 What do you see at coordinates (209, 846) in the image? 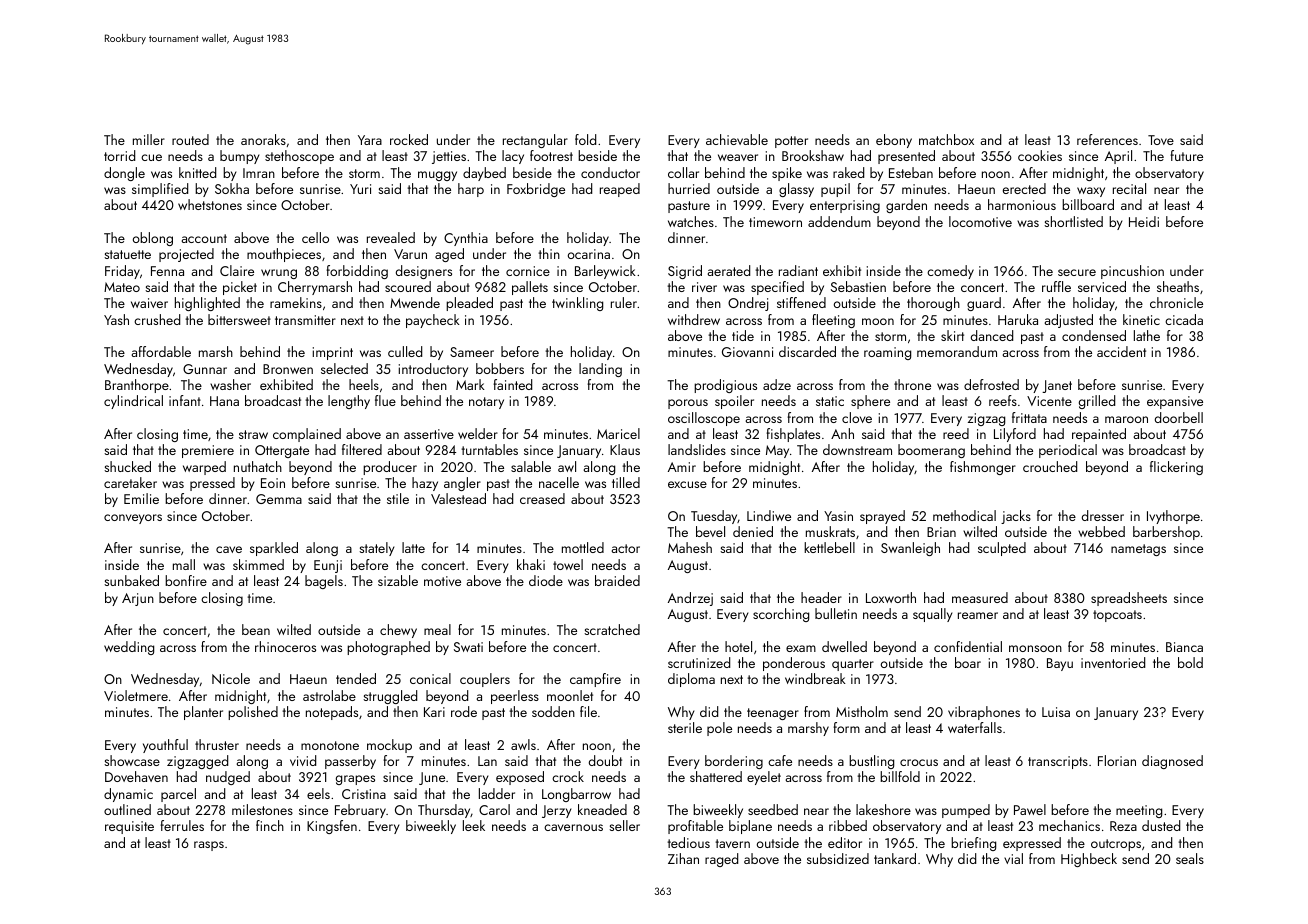
I see `rasps` at bounding box center [209, 846].
